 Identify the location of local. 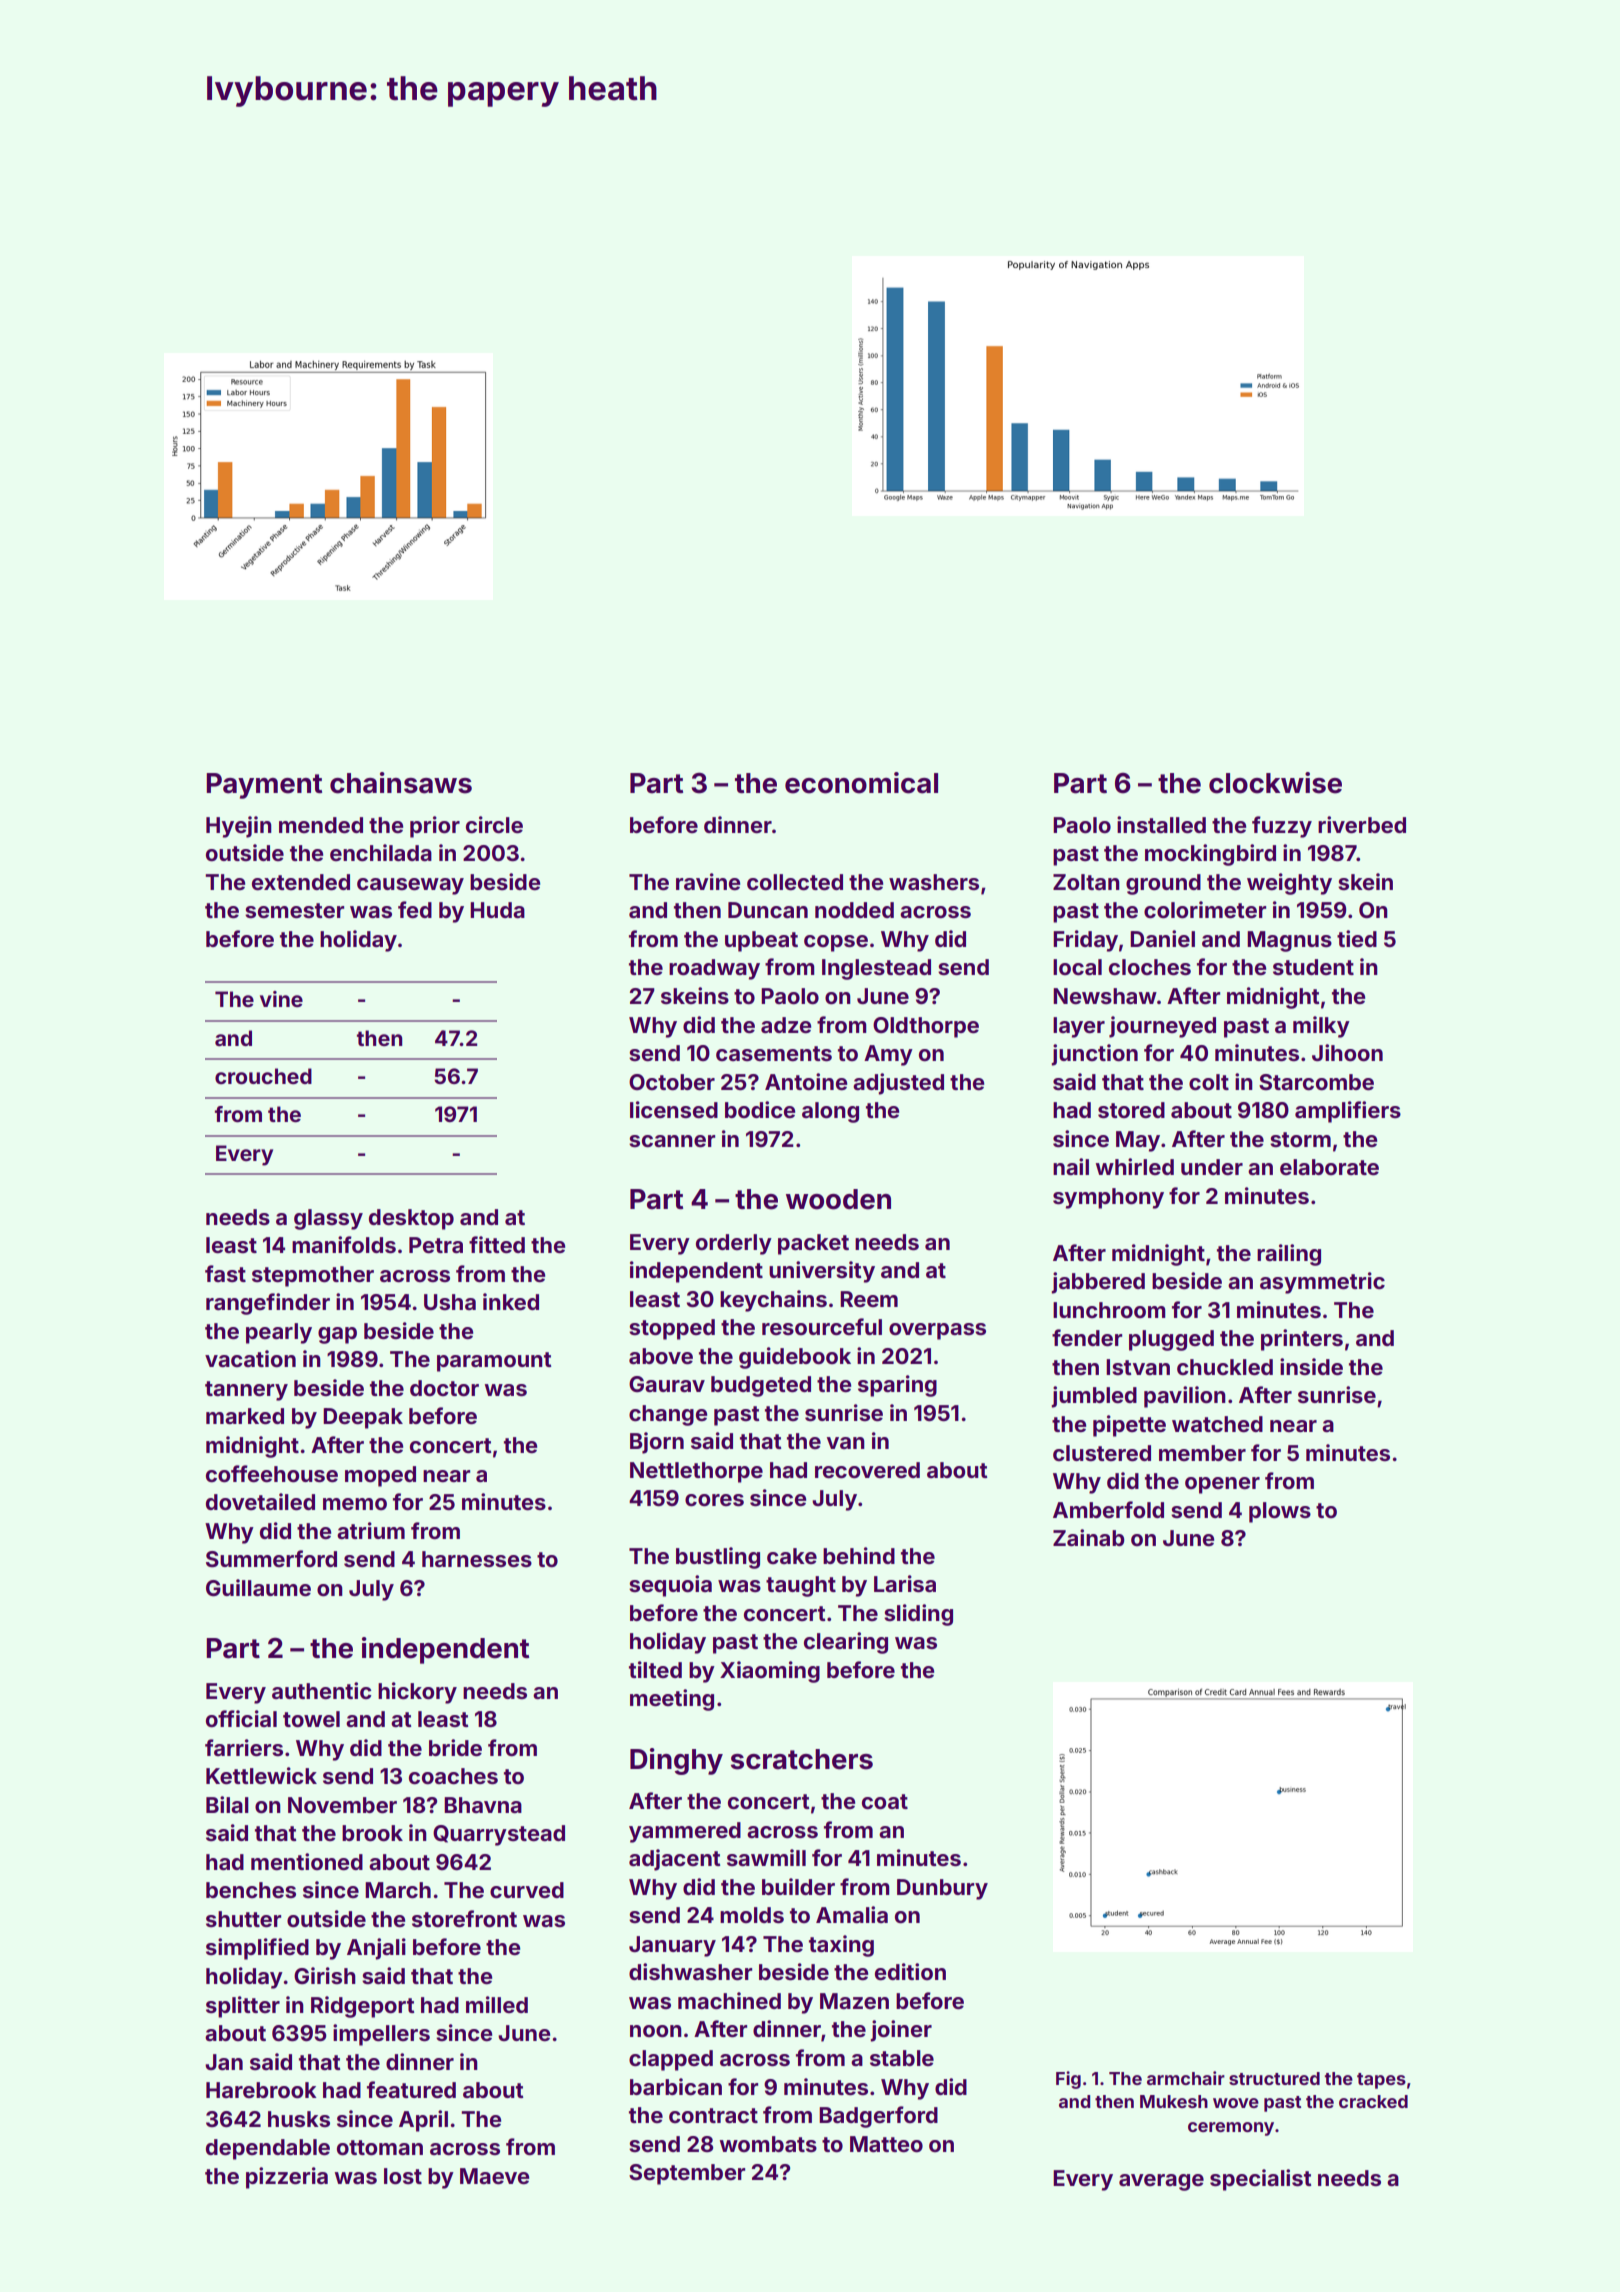
(1077, 967).
